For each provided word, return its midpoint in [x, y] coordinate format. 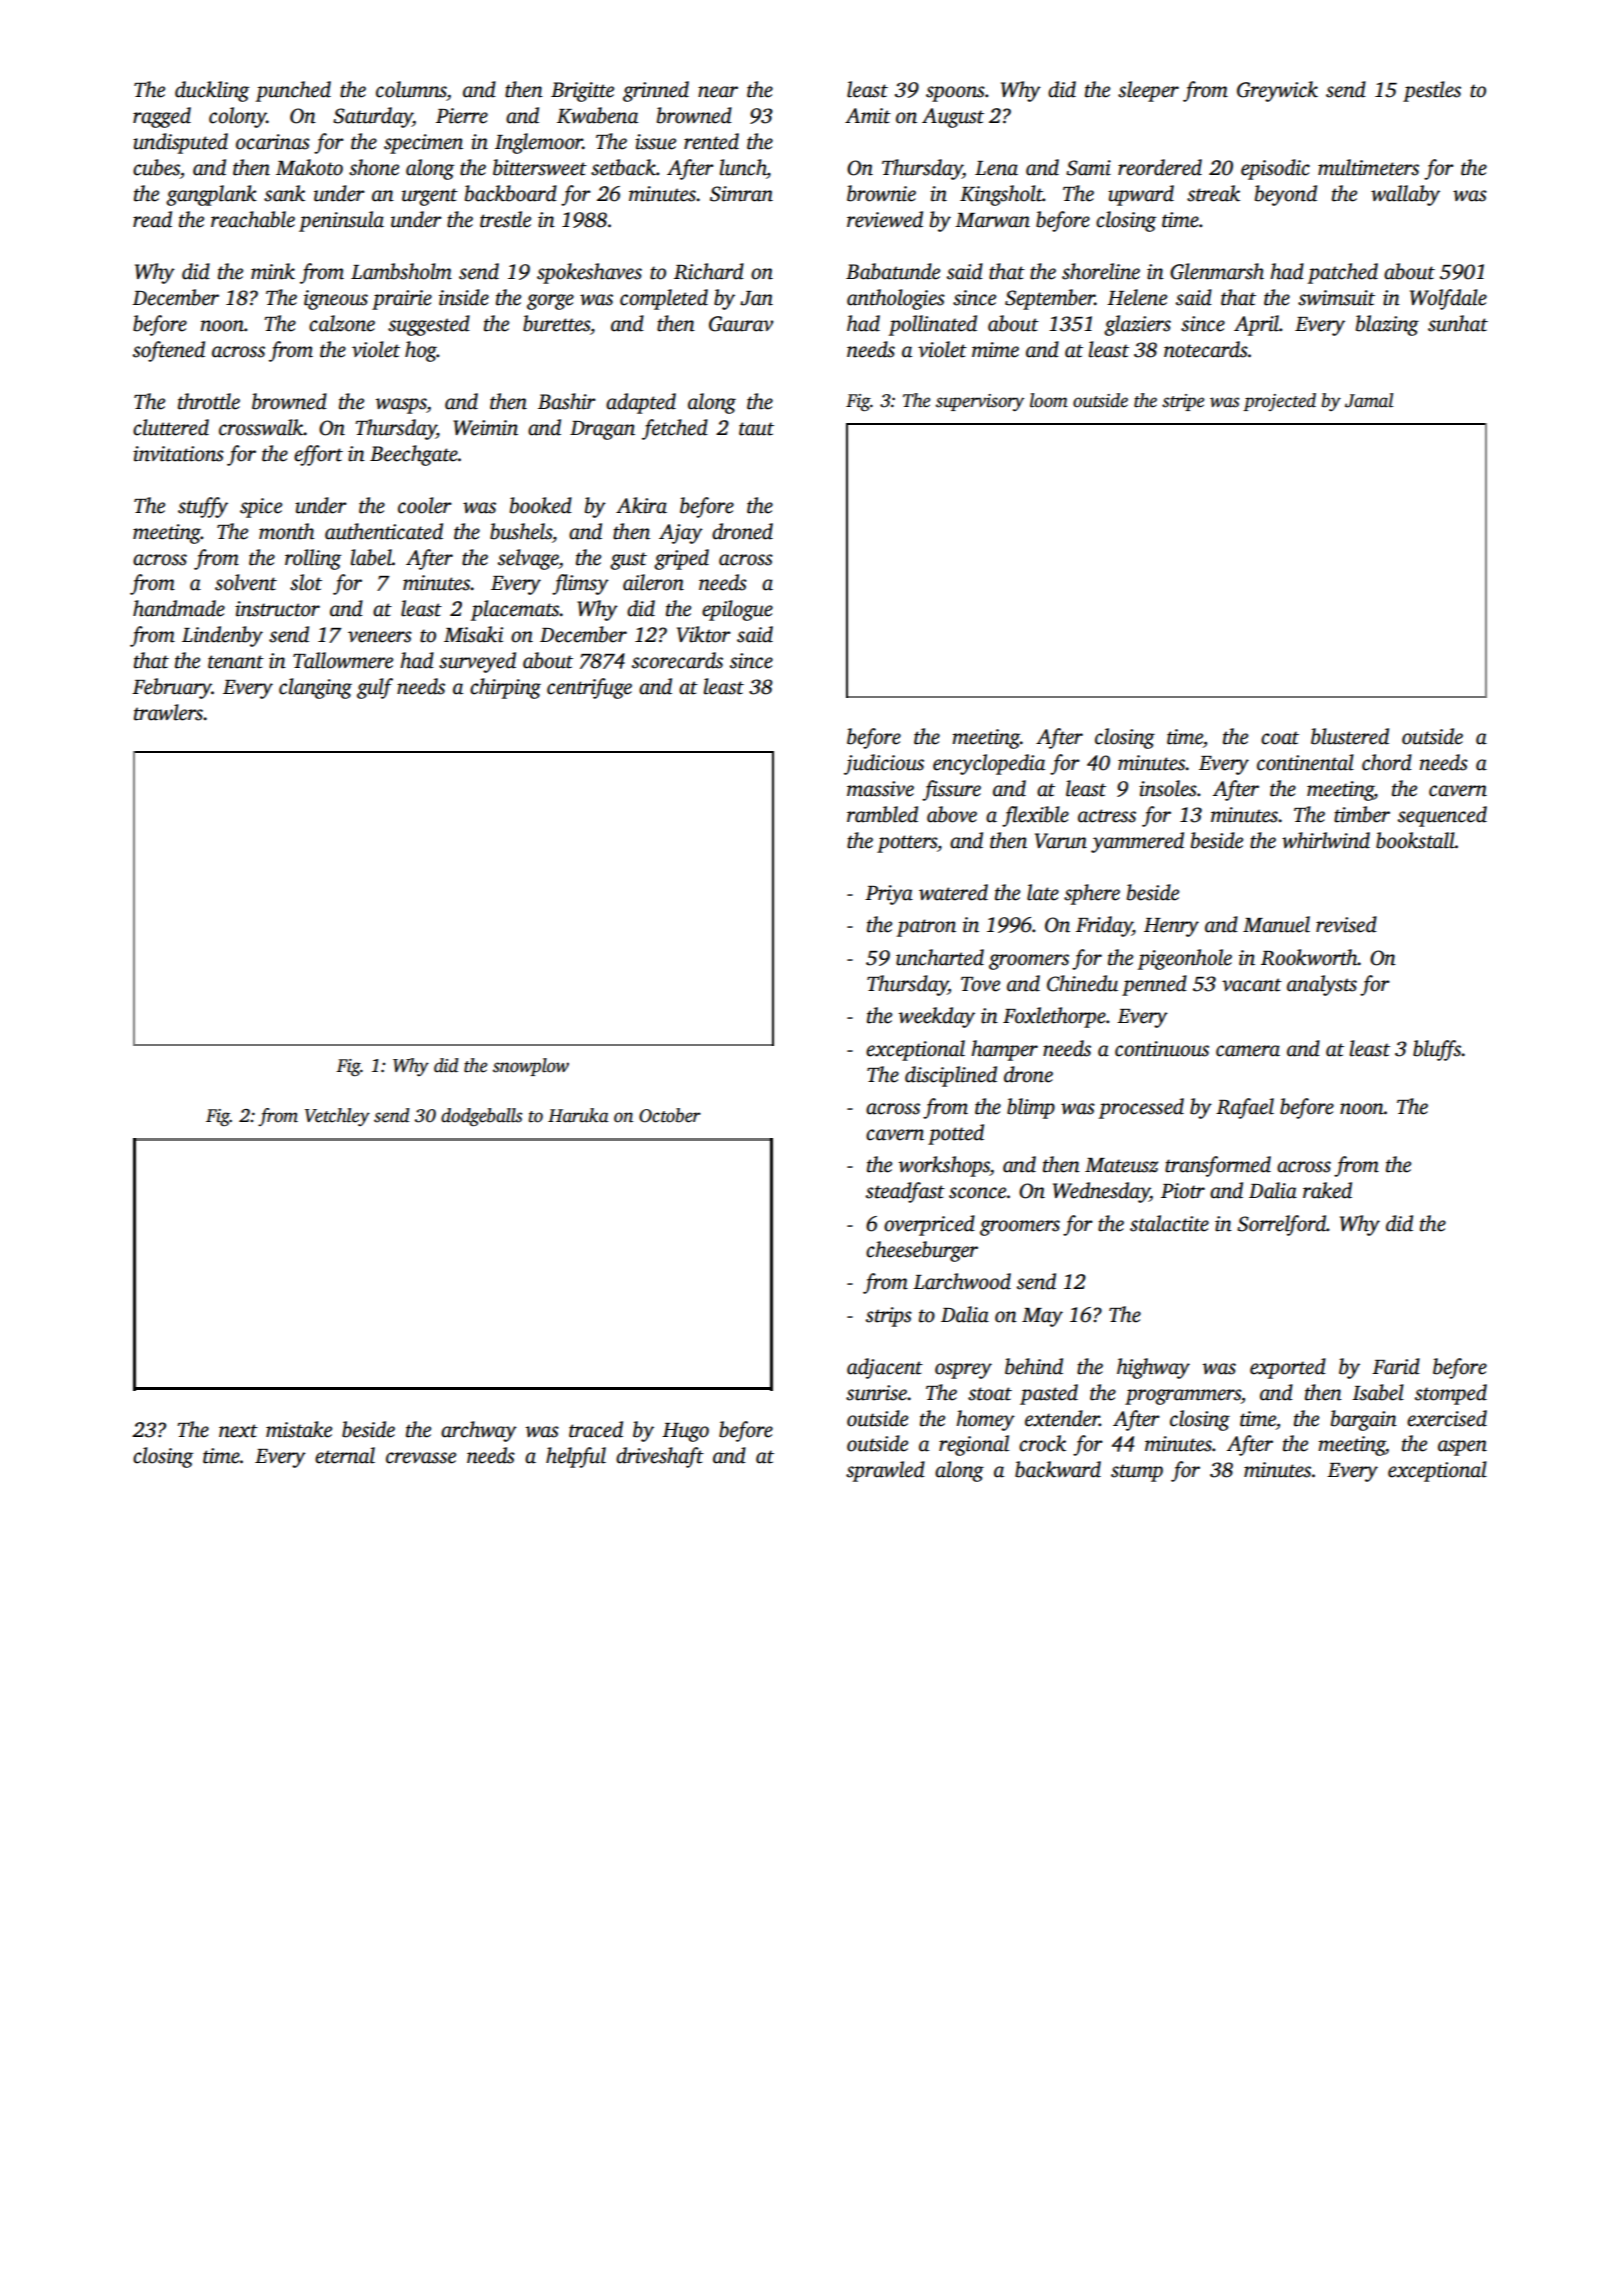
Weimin [485, 428]
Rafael [1245, 1108]
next [238, 1431]
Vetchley [337, 1117]
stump [1137, 1473]
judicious [884, 764]
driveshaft [660, 1457]
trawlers [168, 712]
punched [293, 91]
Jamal [1369, 400]
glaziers [1137, 325]
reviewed [885, 219]
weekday [937, 1017]
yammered [1137, 842]
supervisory [980, 402]
